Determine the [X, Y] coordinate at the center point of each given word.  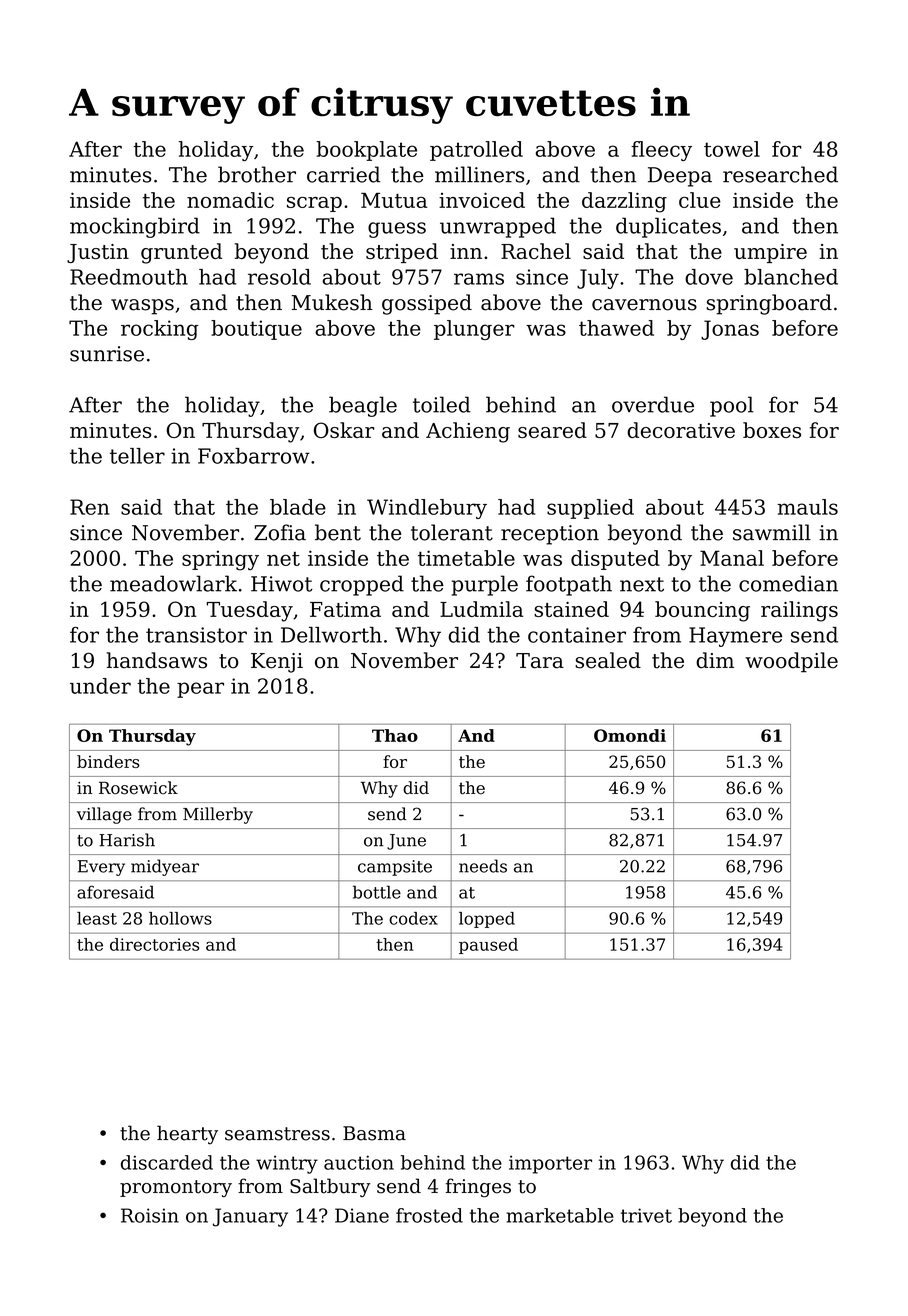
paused [488, 946]
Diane [362, 1215]
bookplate [366, 151]
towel [732, 149]
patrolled [476, 151]
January [250, 1217]
